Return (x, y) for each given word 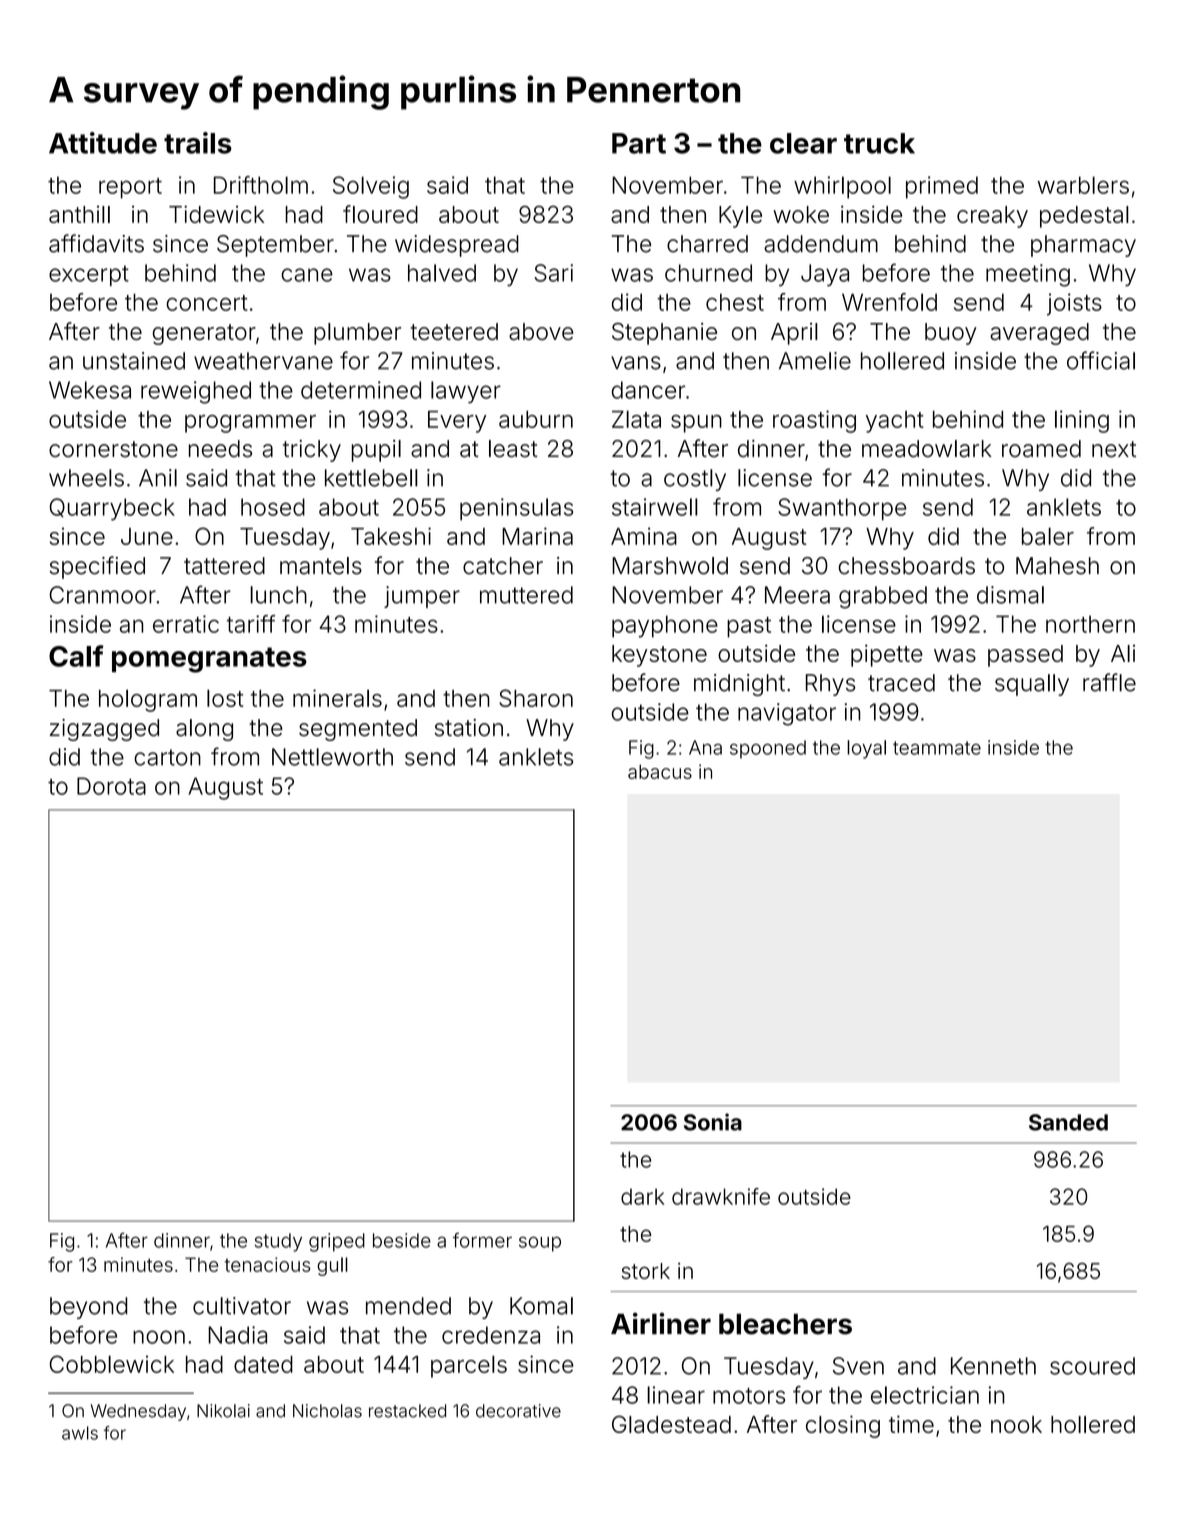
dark (642, 1196)
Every (457, 422)
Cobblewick (112, 1364)
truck (879, 143)
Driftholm (261, 185)
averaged (1039, 334)
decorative (518, 1411)
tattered (224, 566)
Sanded (1068, 1122)
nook (1016, 1424)
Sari (553, 273)
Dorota (111, 786)
